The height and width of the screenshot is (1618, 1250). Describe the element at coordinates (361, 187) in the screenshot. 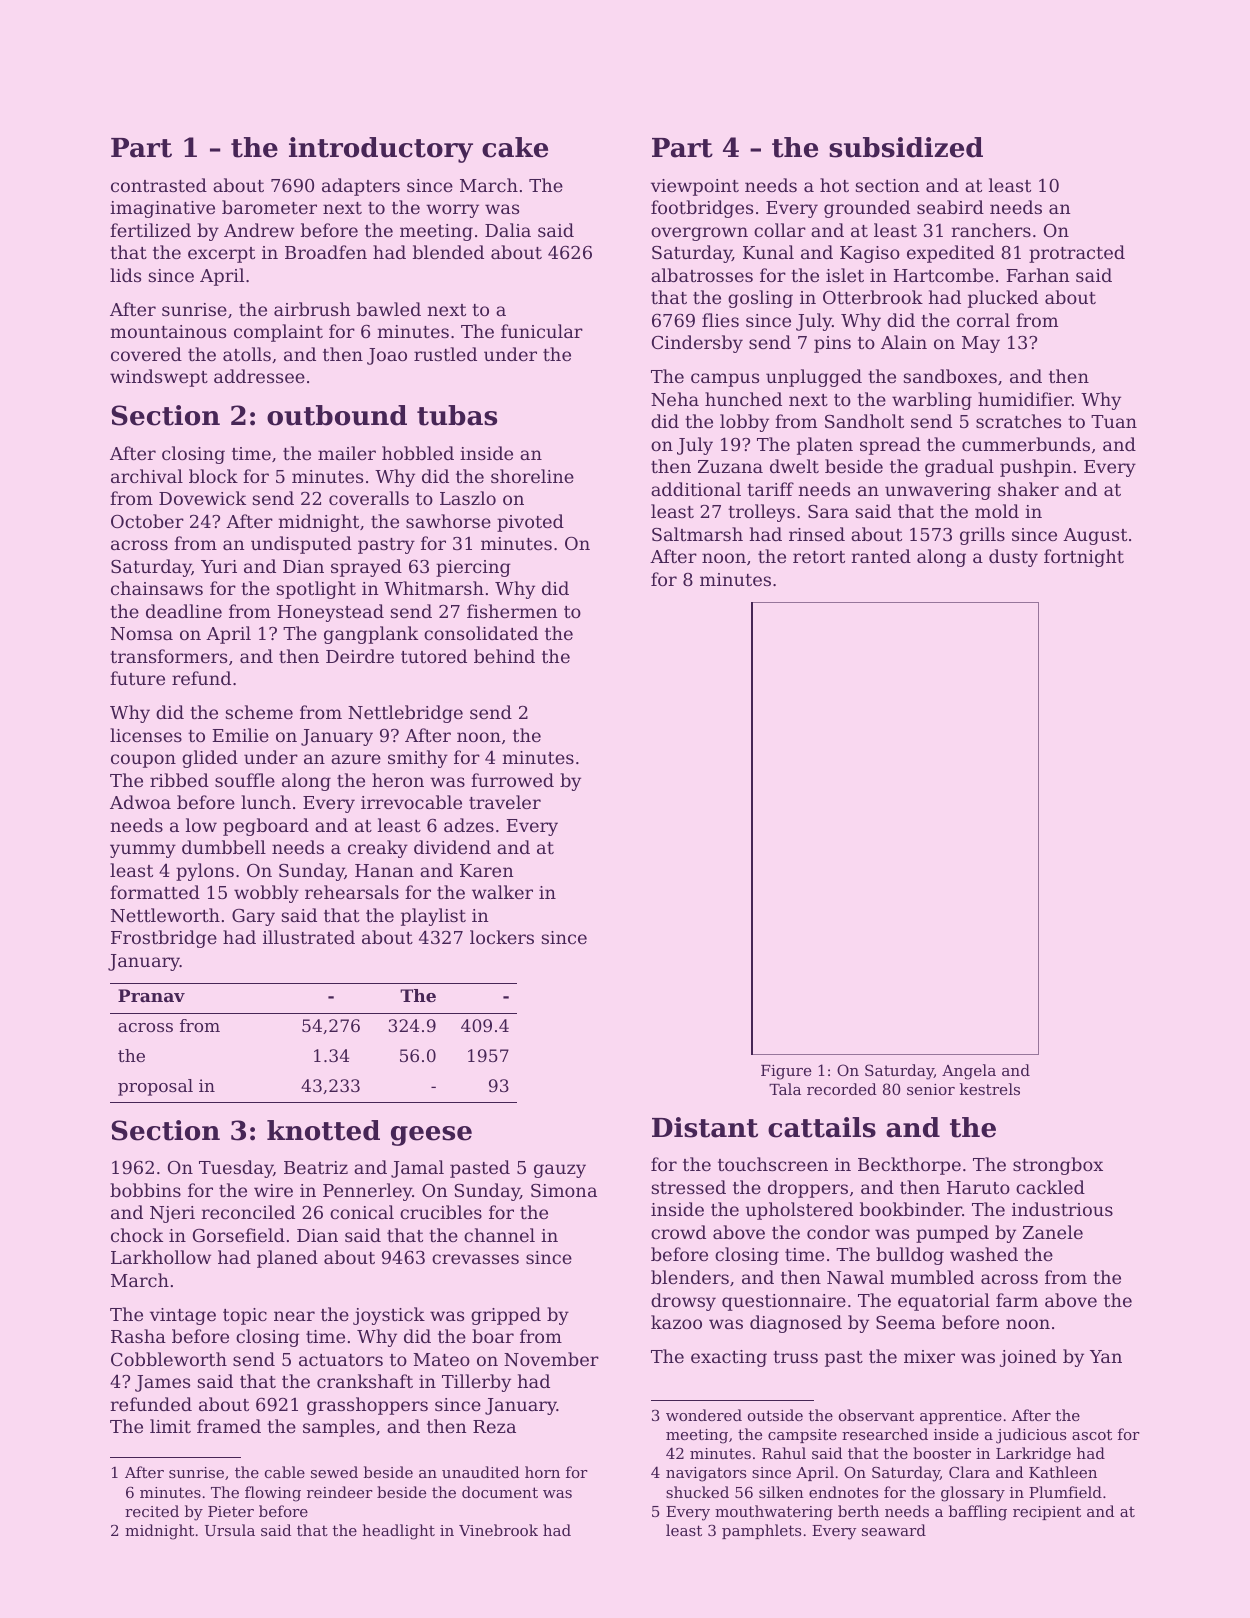

I see `adapters` at that location.
